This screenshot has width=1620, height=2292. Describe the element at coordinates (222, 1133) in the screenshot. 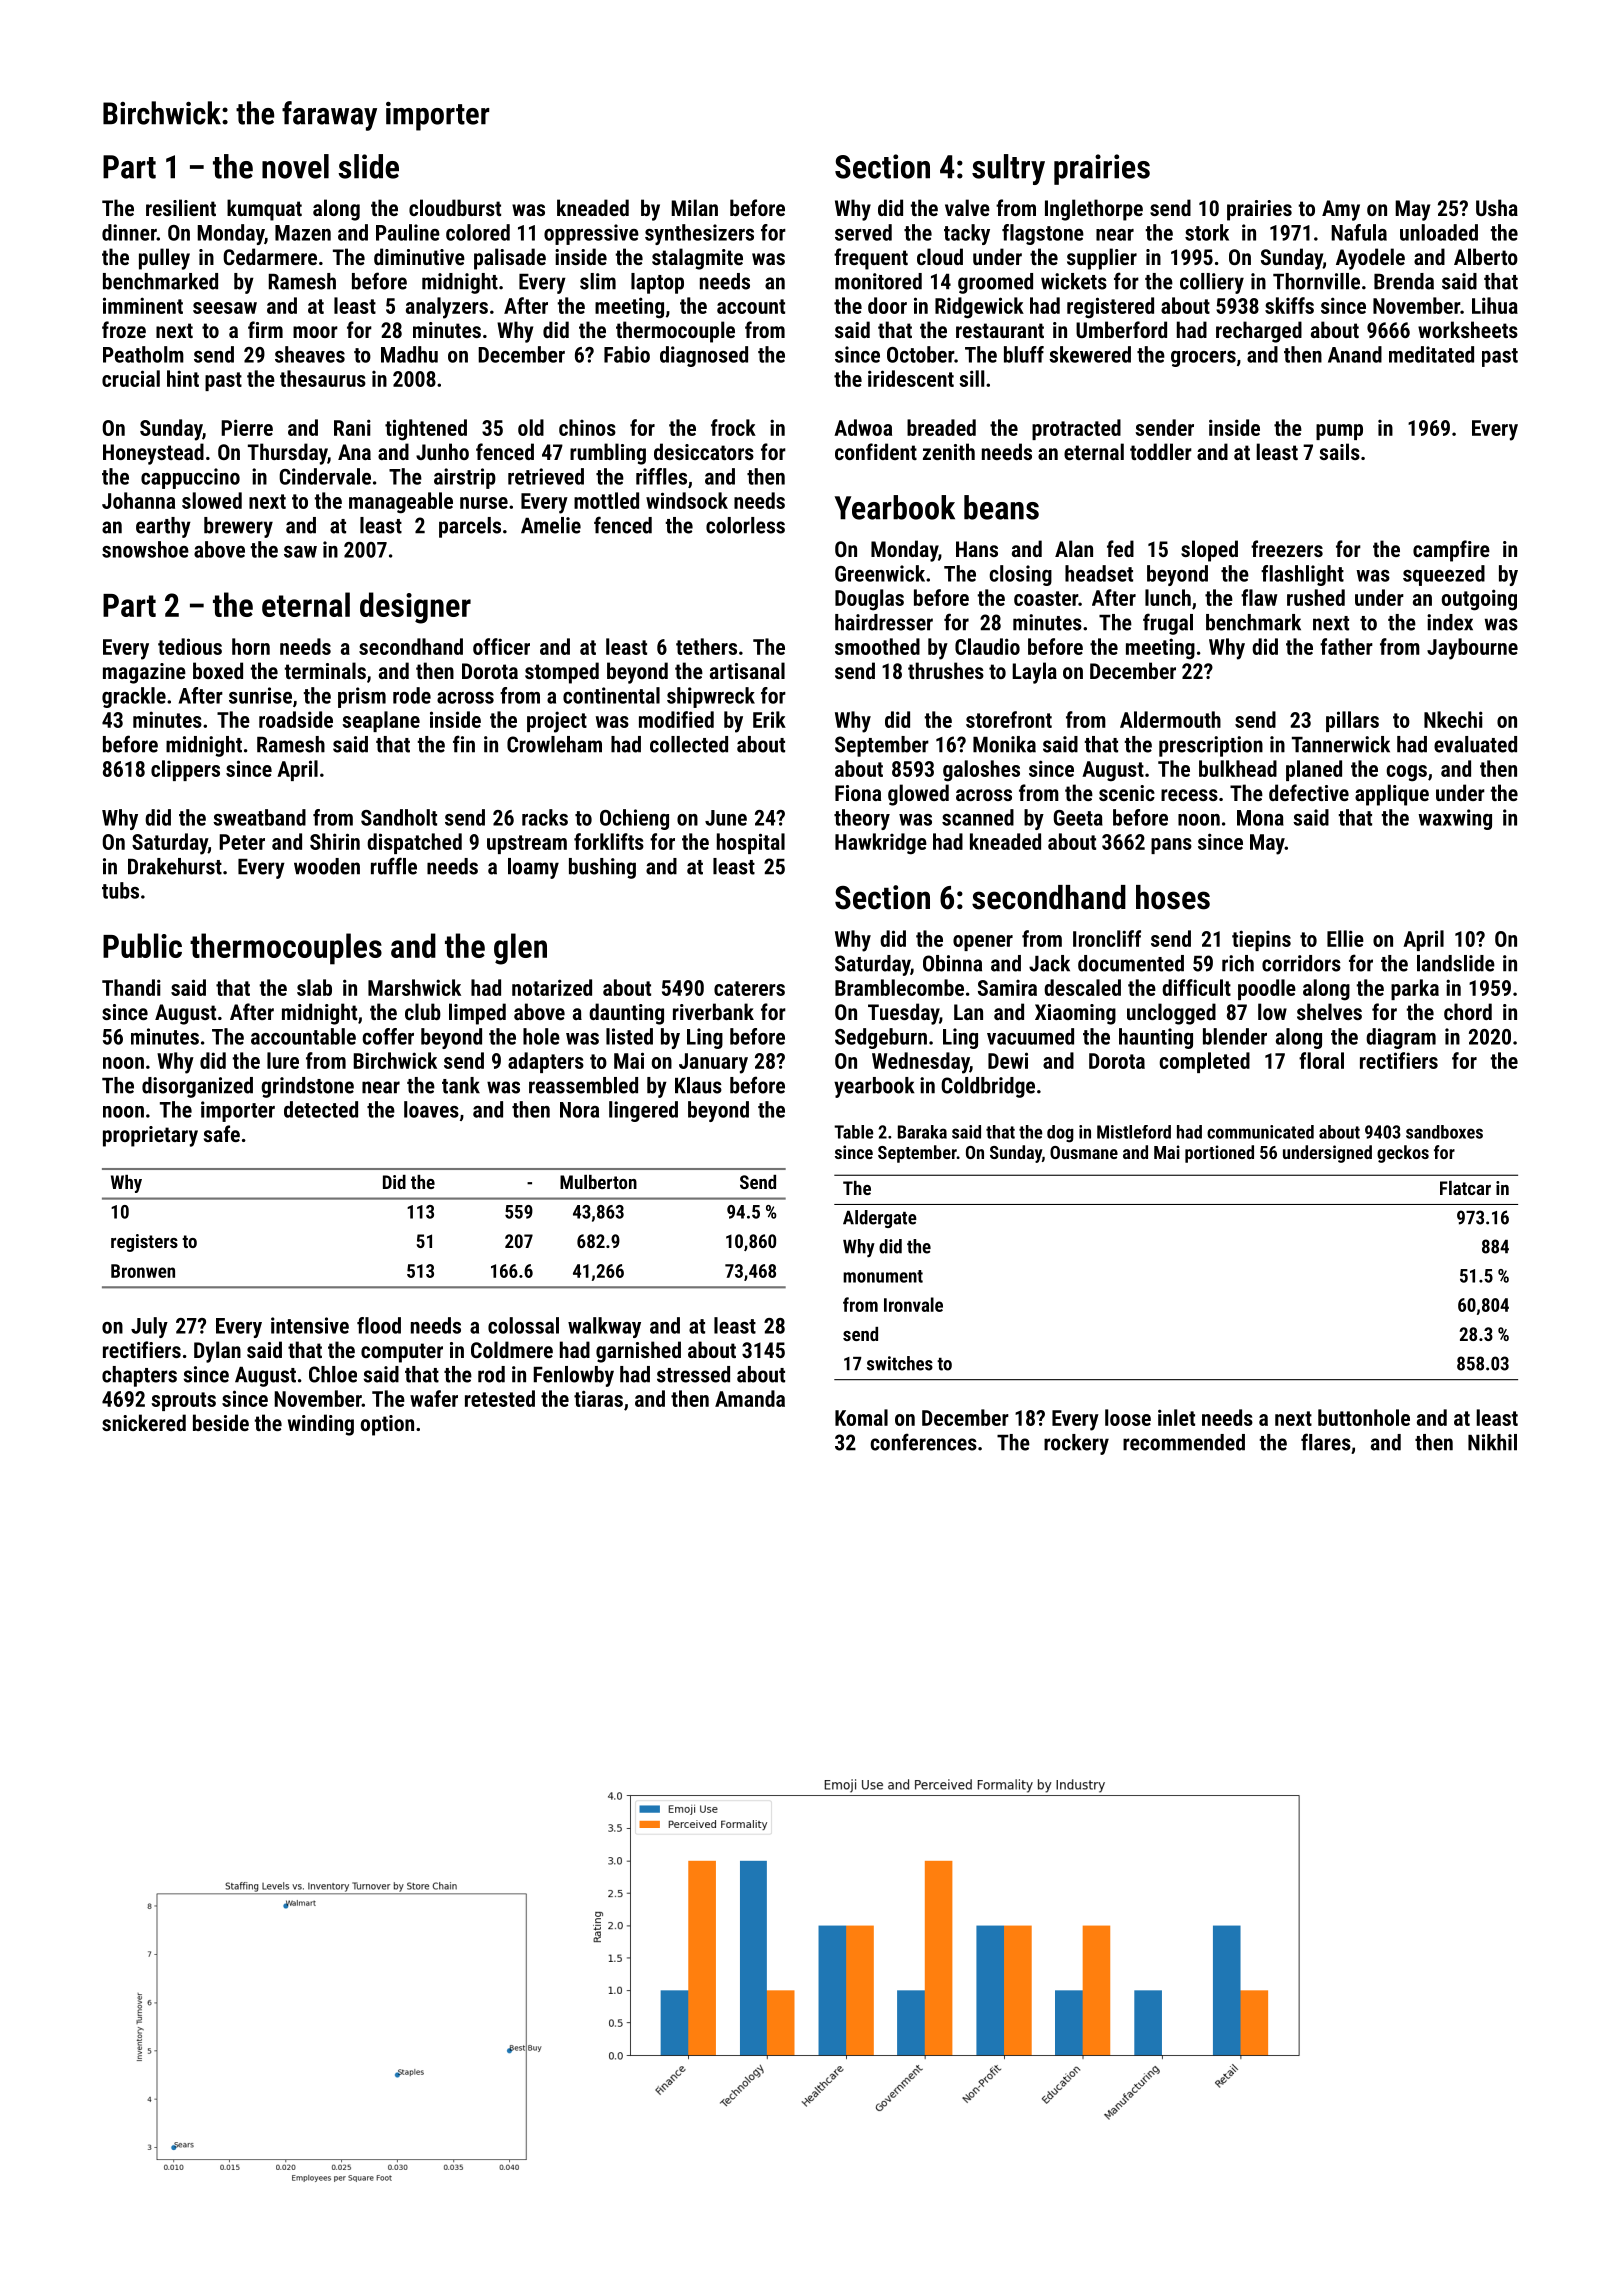

I see `safe` at that location.
